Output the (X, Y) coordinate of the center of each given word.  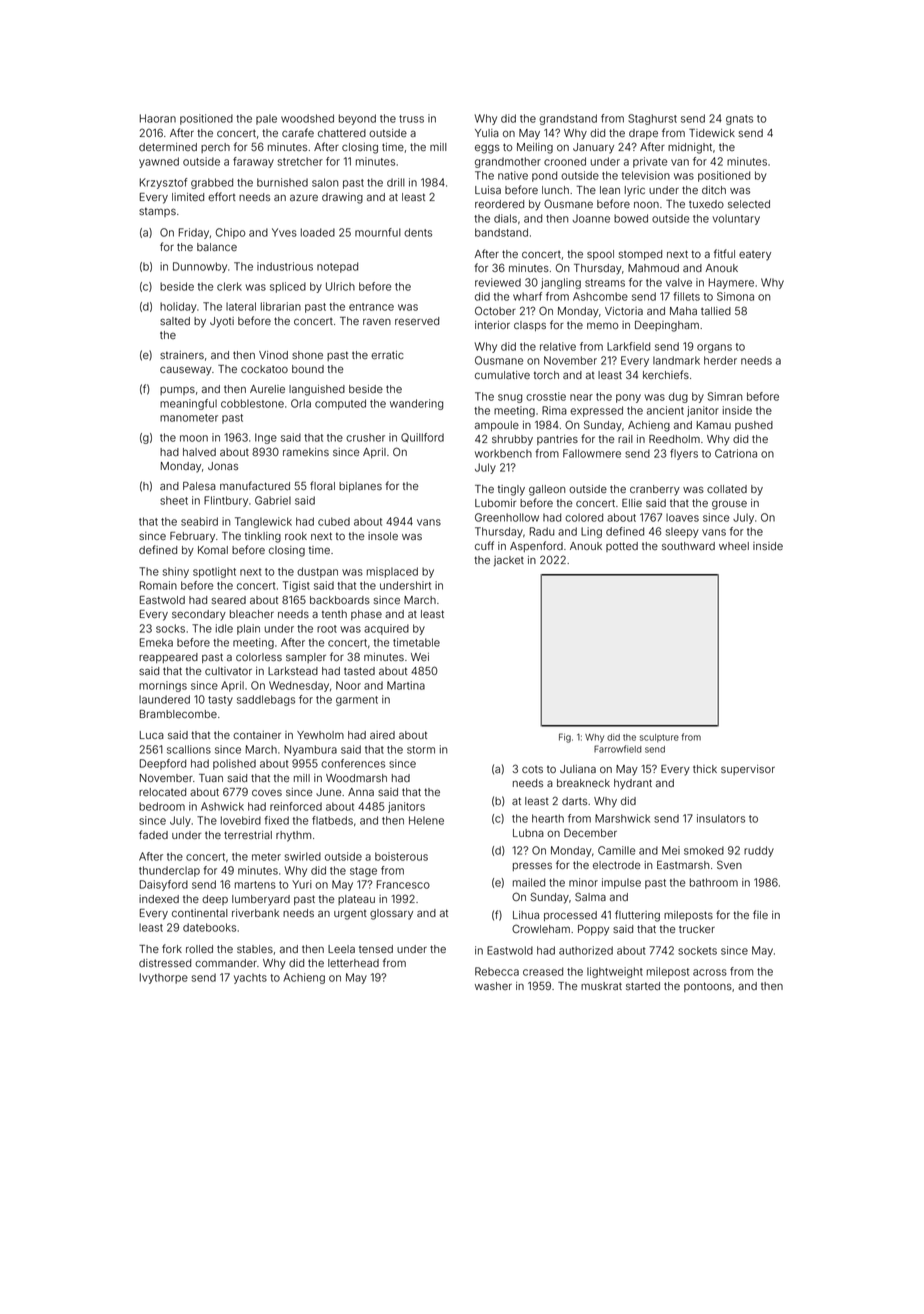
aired (382, 735)
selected (749, 204)
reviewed (498, 282)
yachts (250, 978)
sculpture (659, 738)
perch (215, 148)
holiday (178, 307)
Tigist (296, 586)
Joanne (591, 218)
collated (727, 489)
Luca (152, 735)
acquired (386, 629)
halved (199, 452)
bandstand (501, 232)
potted (622, 547)
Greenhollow (507, 517)
